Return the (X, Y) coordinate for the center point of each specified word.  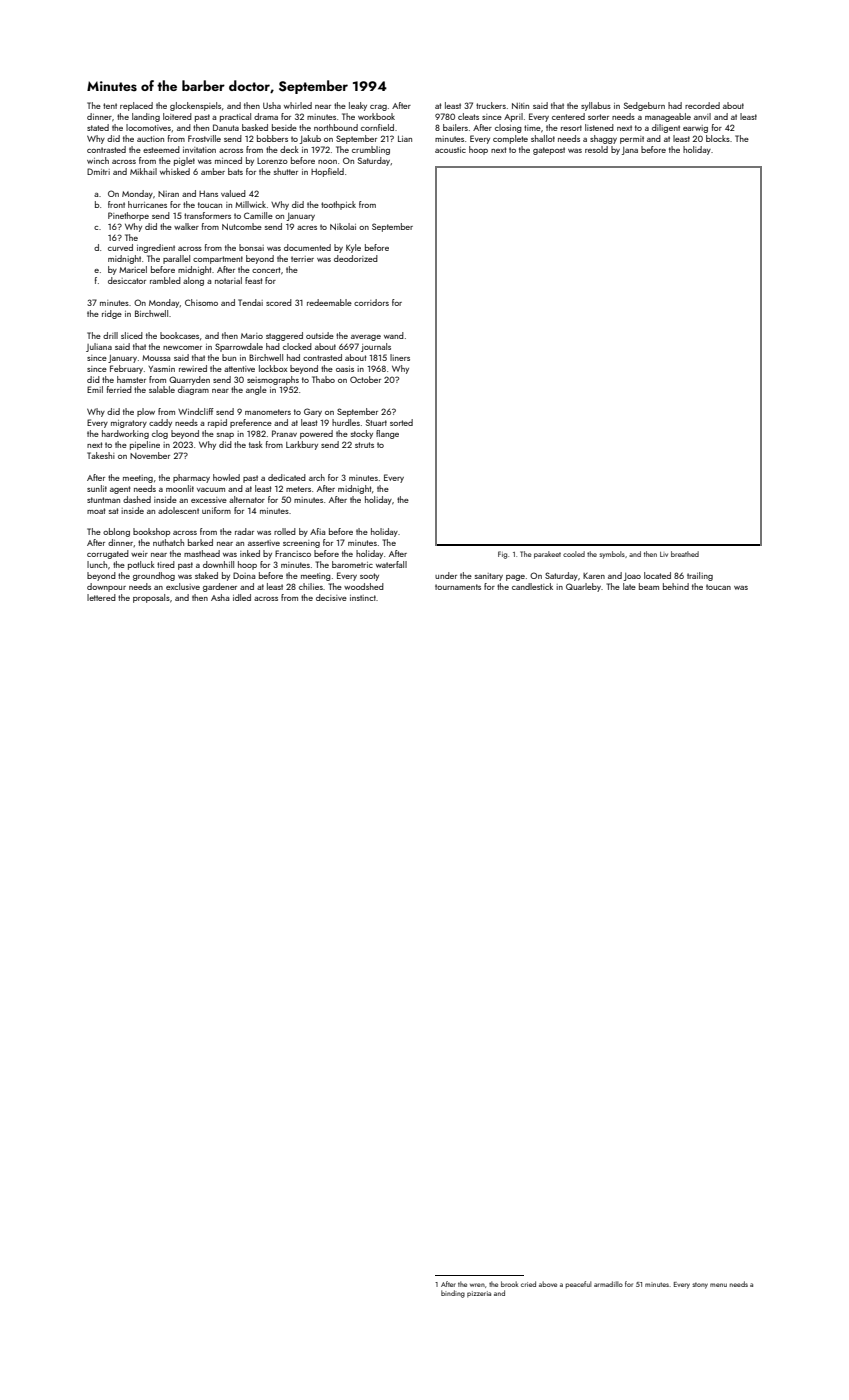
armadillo (608, 1284)
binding (453, 1294)
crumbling (371, 150)
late (629, 586)
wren (477, 1285)
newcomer (182, 348)
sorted (401, 422)
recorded (702, 105)
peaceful (578, 1284)
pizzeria (479, 1294)
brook (510, 1284)
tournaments (458, 587)
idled (242, 597)
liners (400, 357)
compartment (218, 260)
